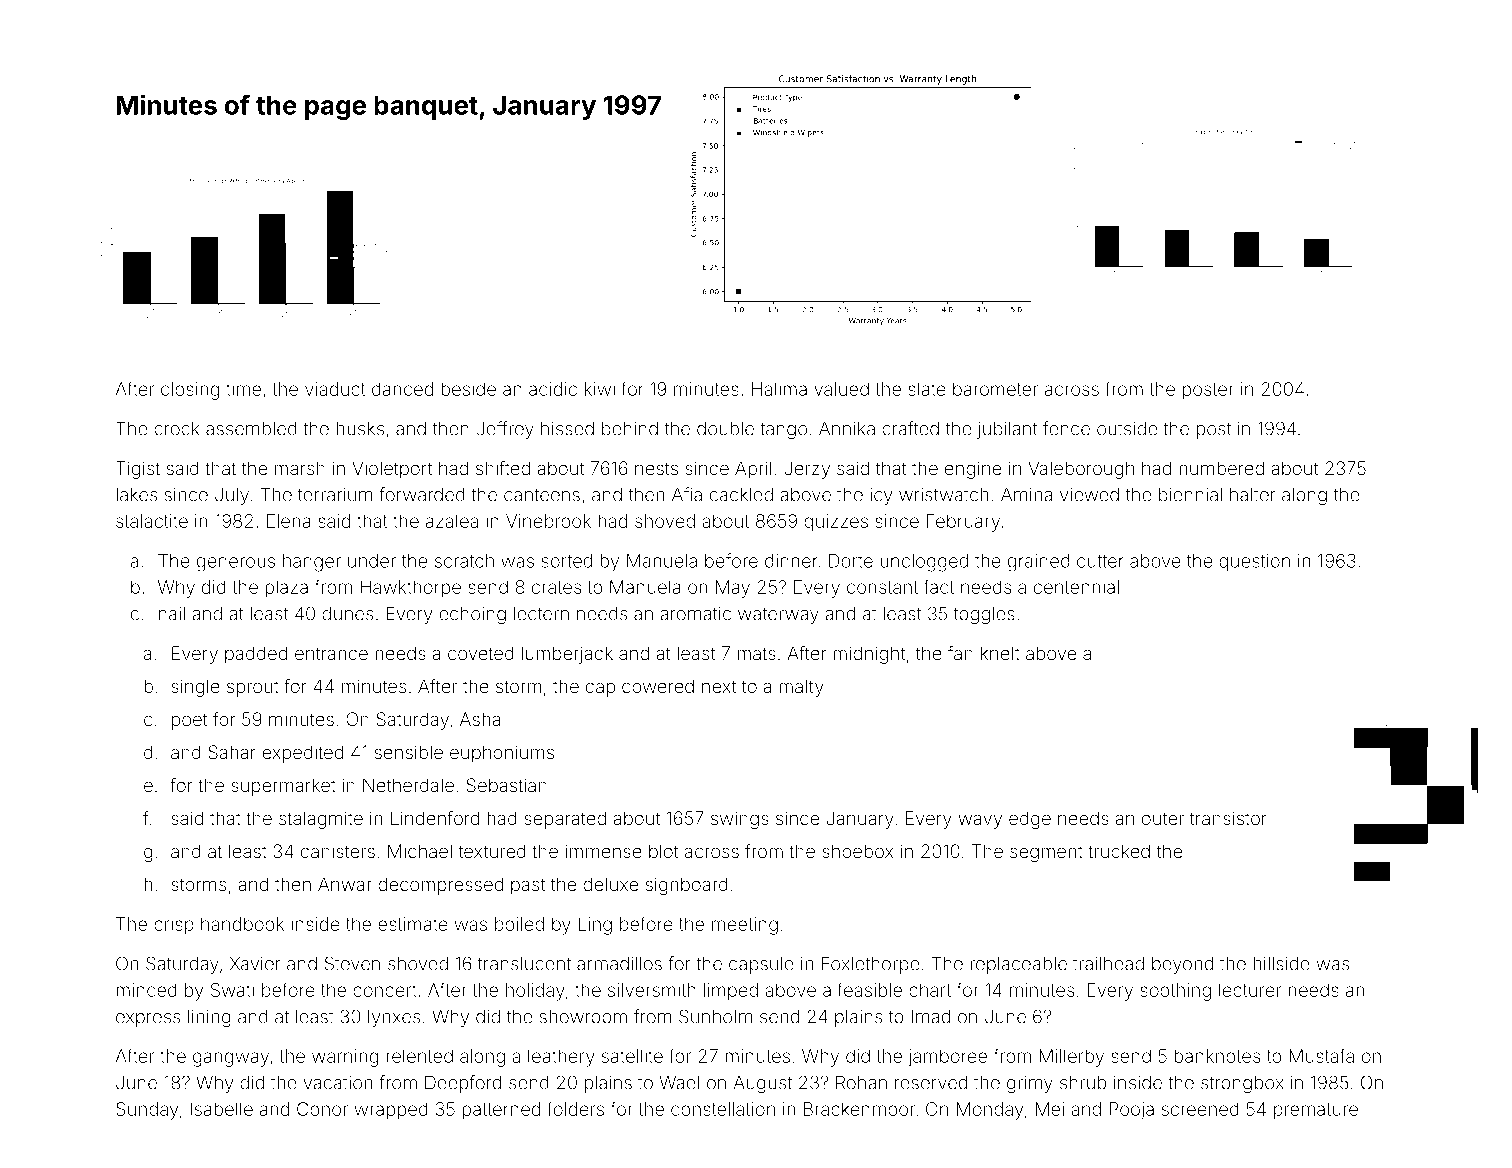 This image has height=1168, width=1512. What do you see at coordinates (209, 1019) in the image?
I see `lining` at bounding box center [209, 1019].
